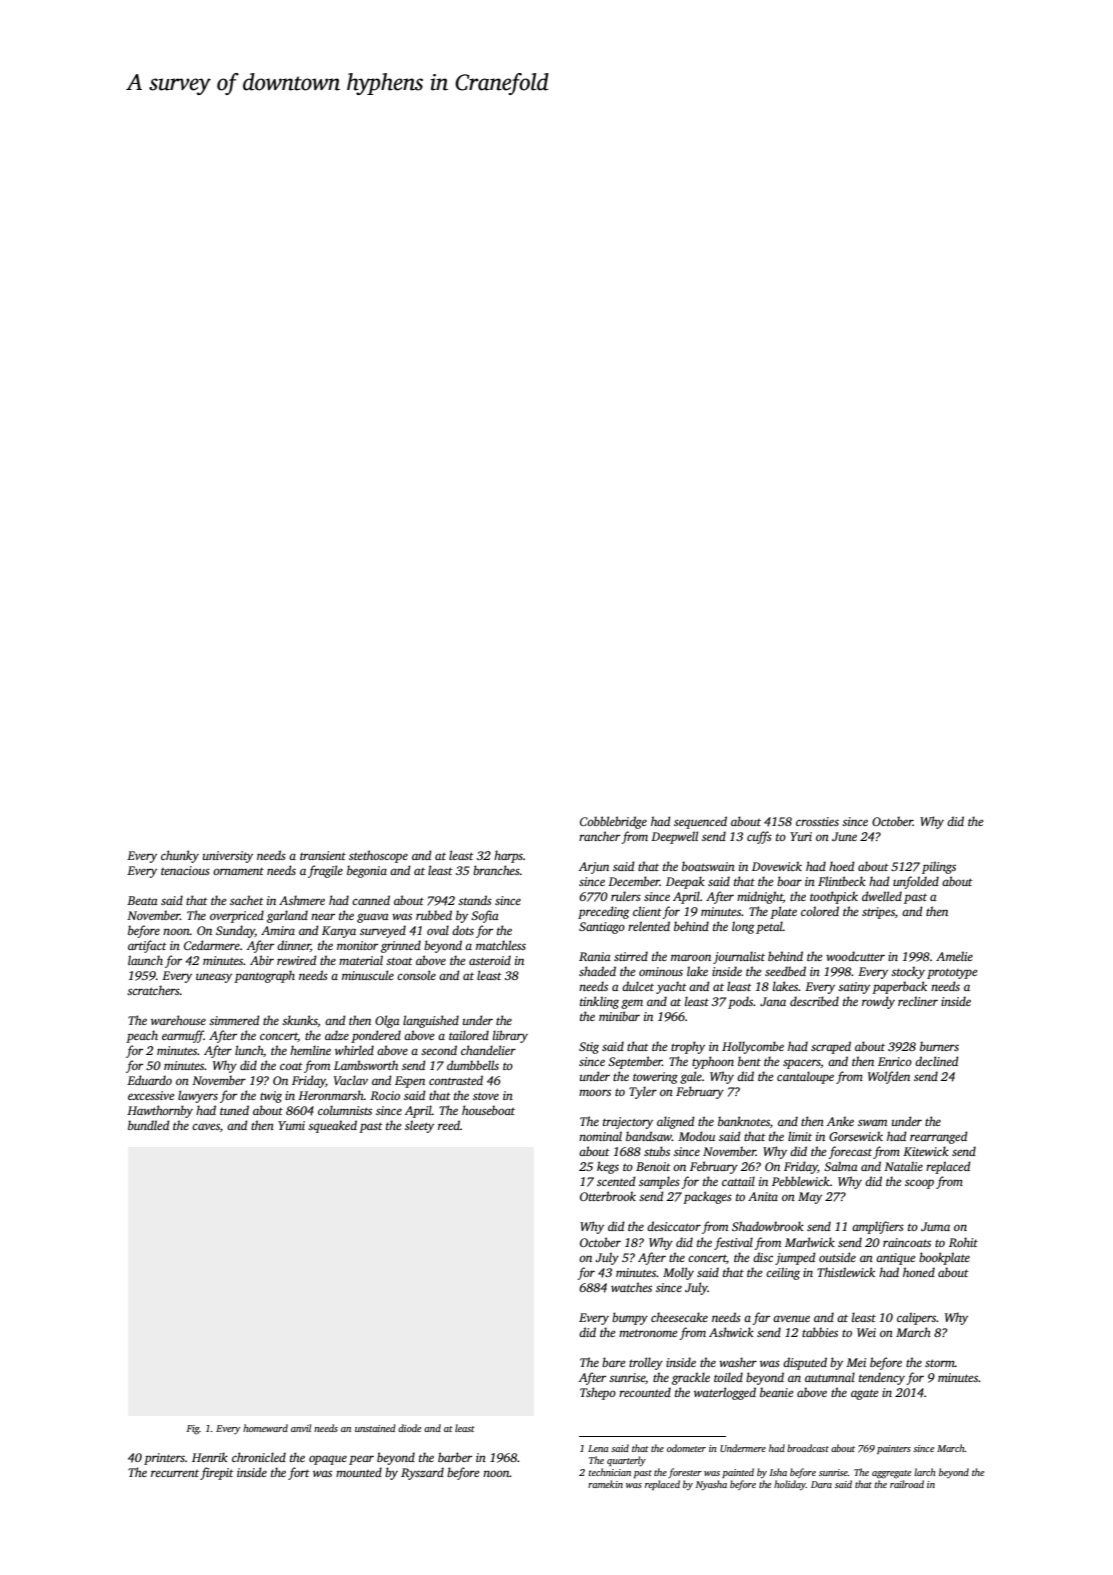 This screenshot has width=1113, height=1575. I want to click on Otterbrook, so click(608, 1196).
